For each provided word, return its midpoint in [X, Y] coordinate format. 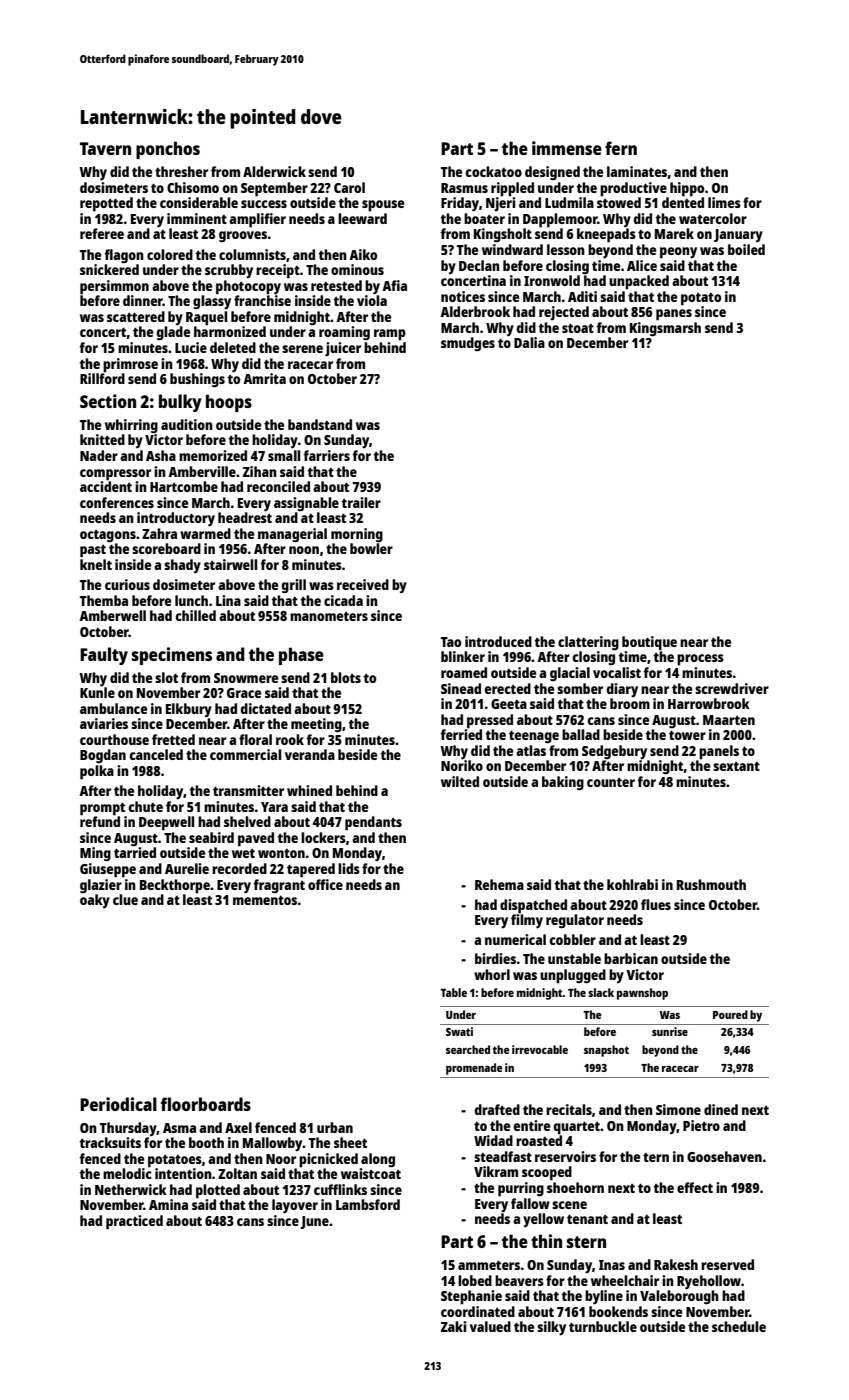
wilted [460, 781]
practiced [134, 1222]
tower [687, 735]
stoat [578, 328]
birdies [495, 958]
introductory [176, 519]
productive [633, 189]
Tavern [105, 148]
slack [601, 992]
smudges [468, 344]
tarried [135, 852]
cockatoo [493, 171]
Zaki [454, 1326]
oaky [95, 901]
